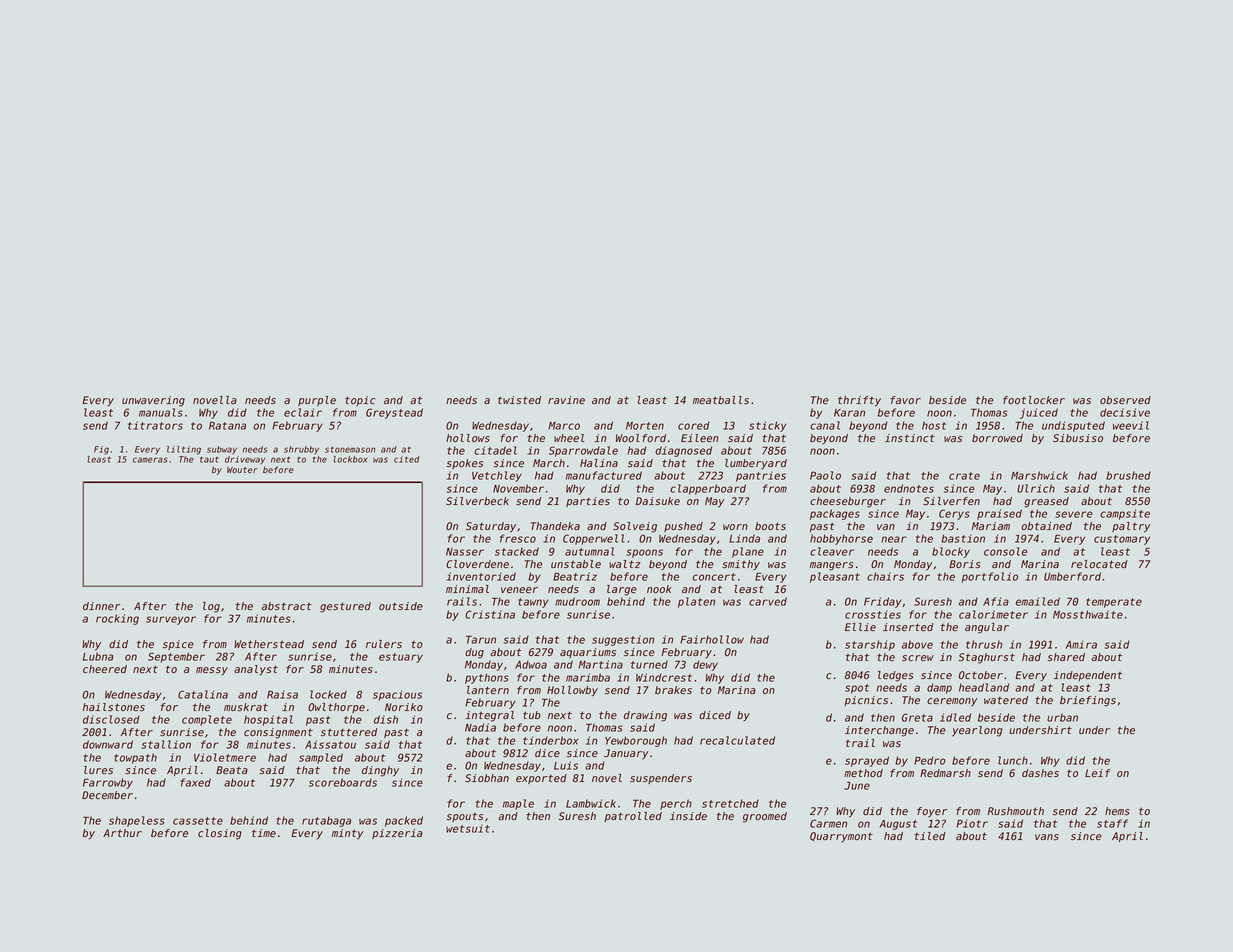 Image resolution: width=1233 pixels, height=952 pixels. What do you see at coordinates (532, 715) in the image?
I see `tub` at bounding box center [532, 715].
